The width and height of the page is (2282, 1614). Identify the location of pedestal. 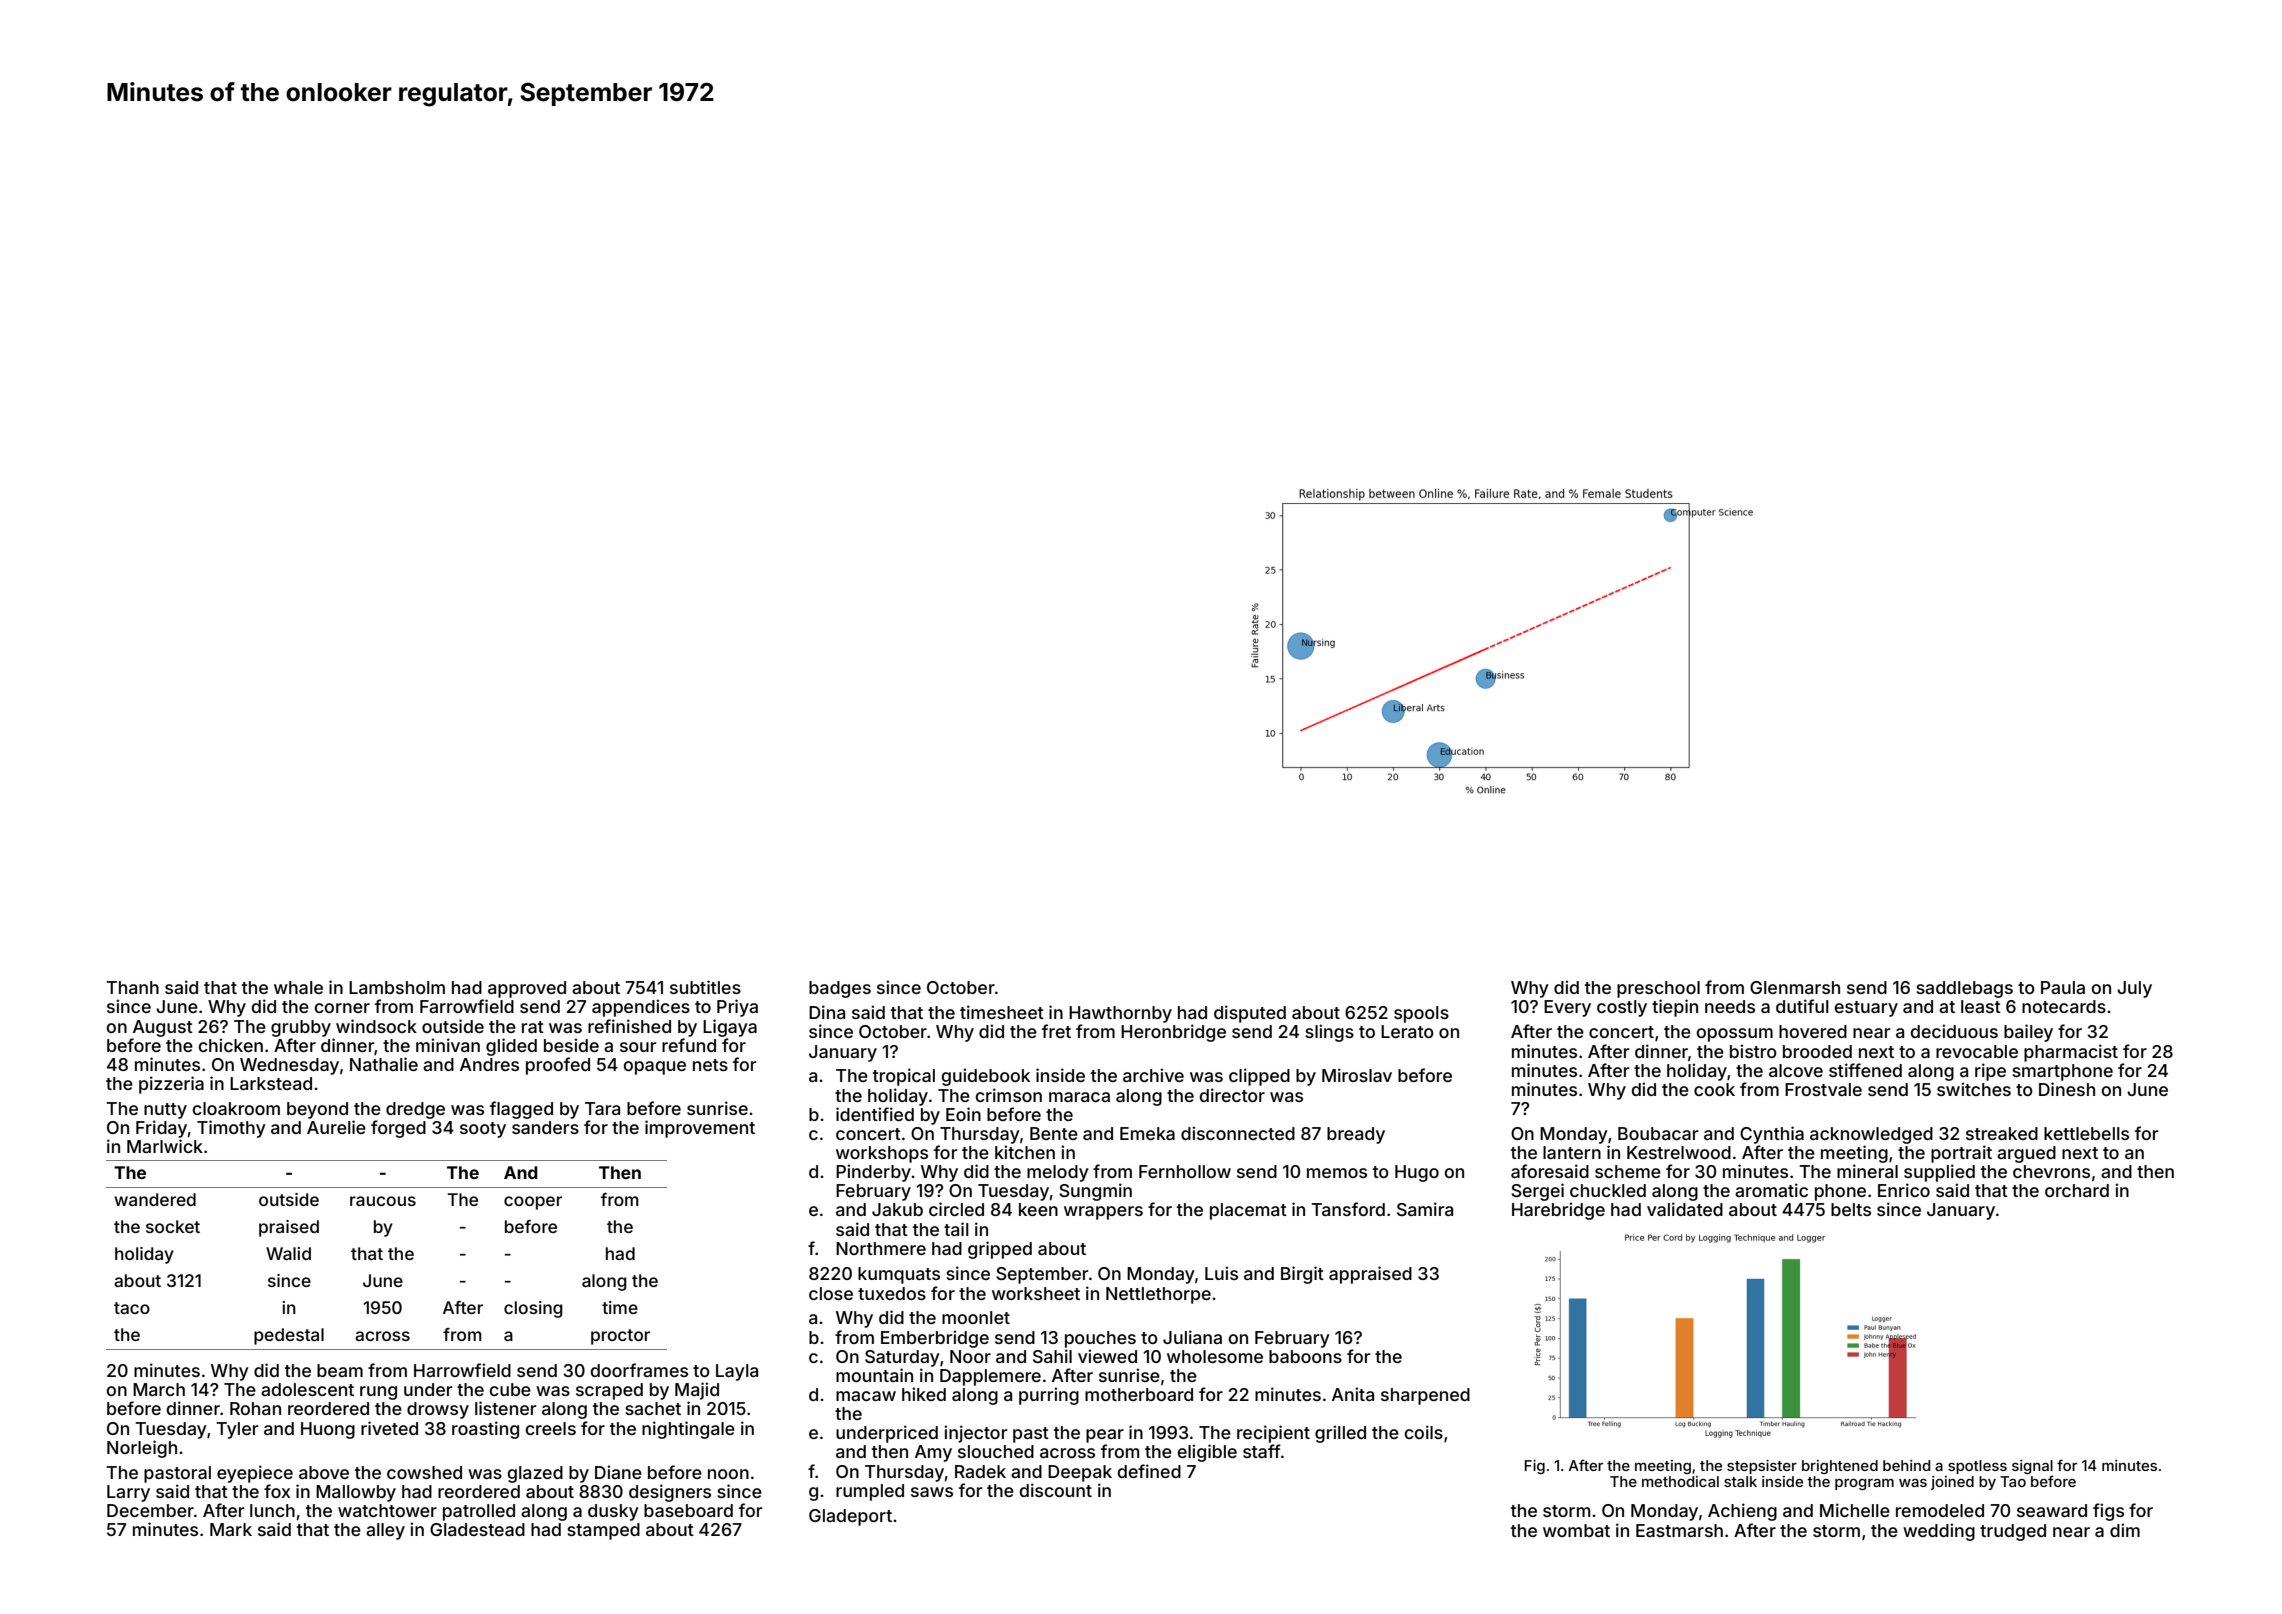
(289, 1336).
